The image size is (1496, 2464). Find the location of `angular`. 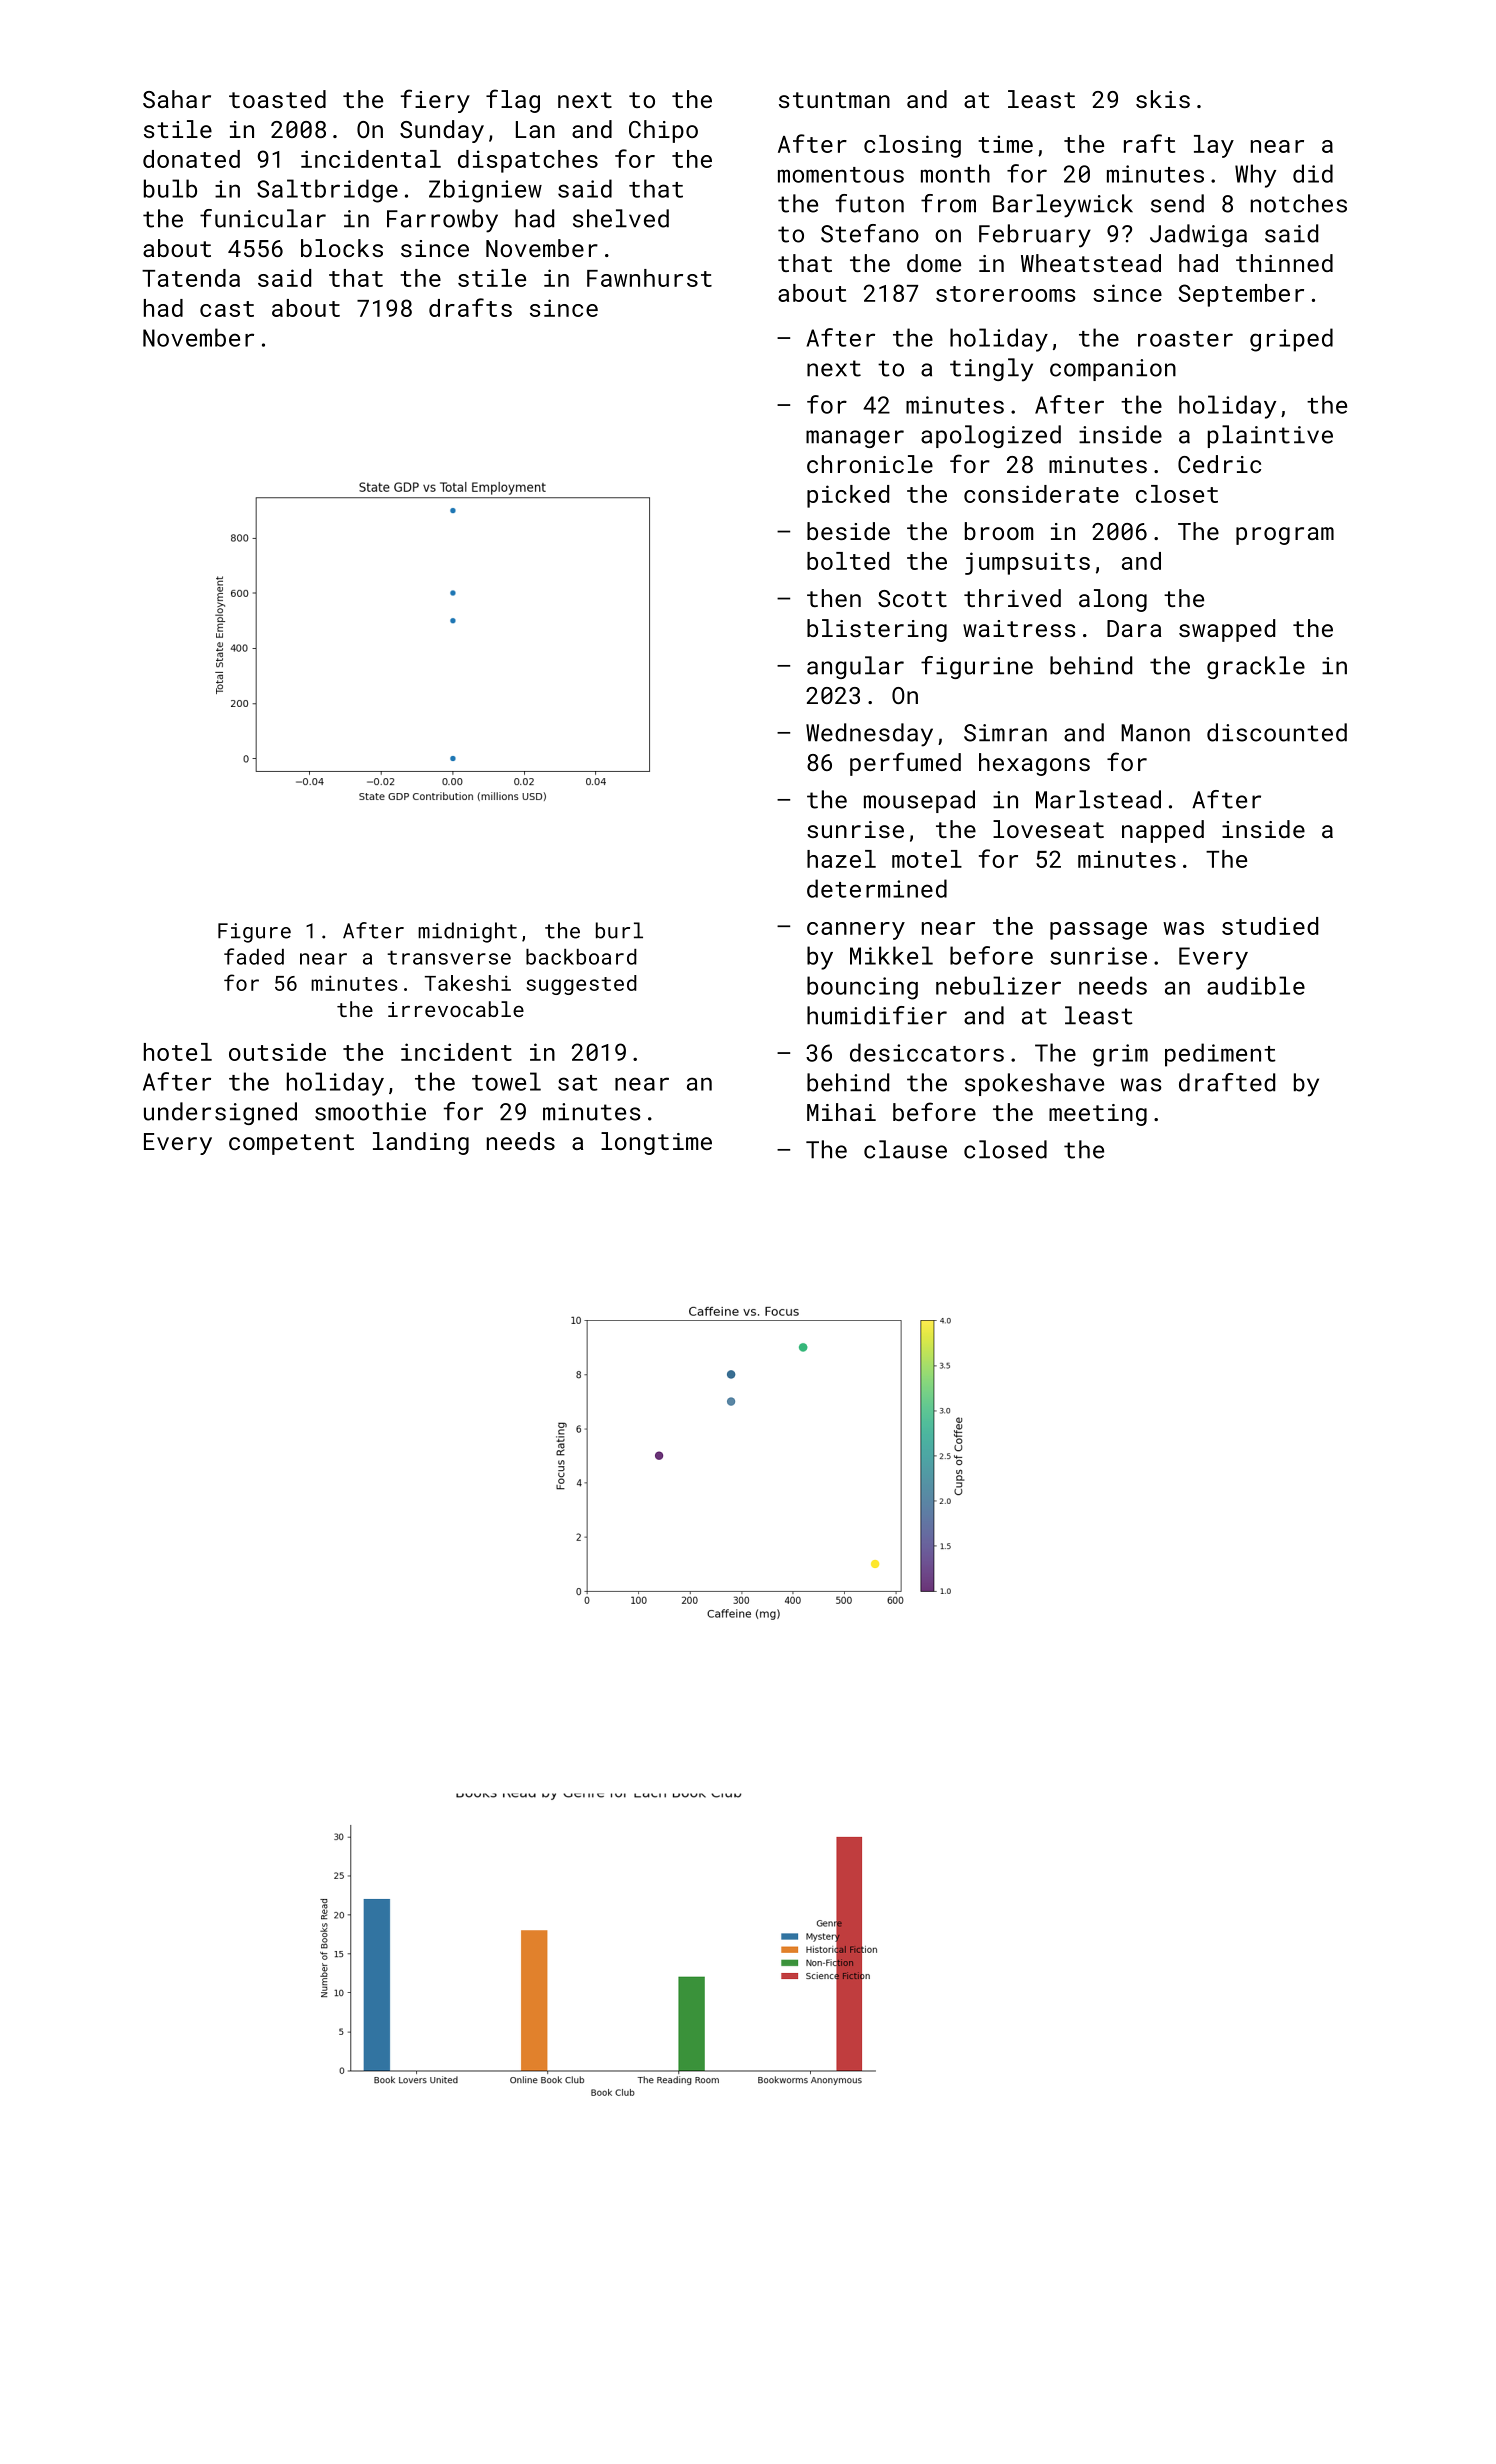

angular is located at coordinates (855, 667).
